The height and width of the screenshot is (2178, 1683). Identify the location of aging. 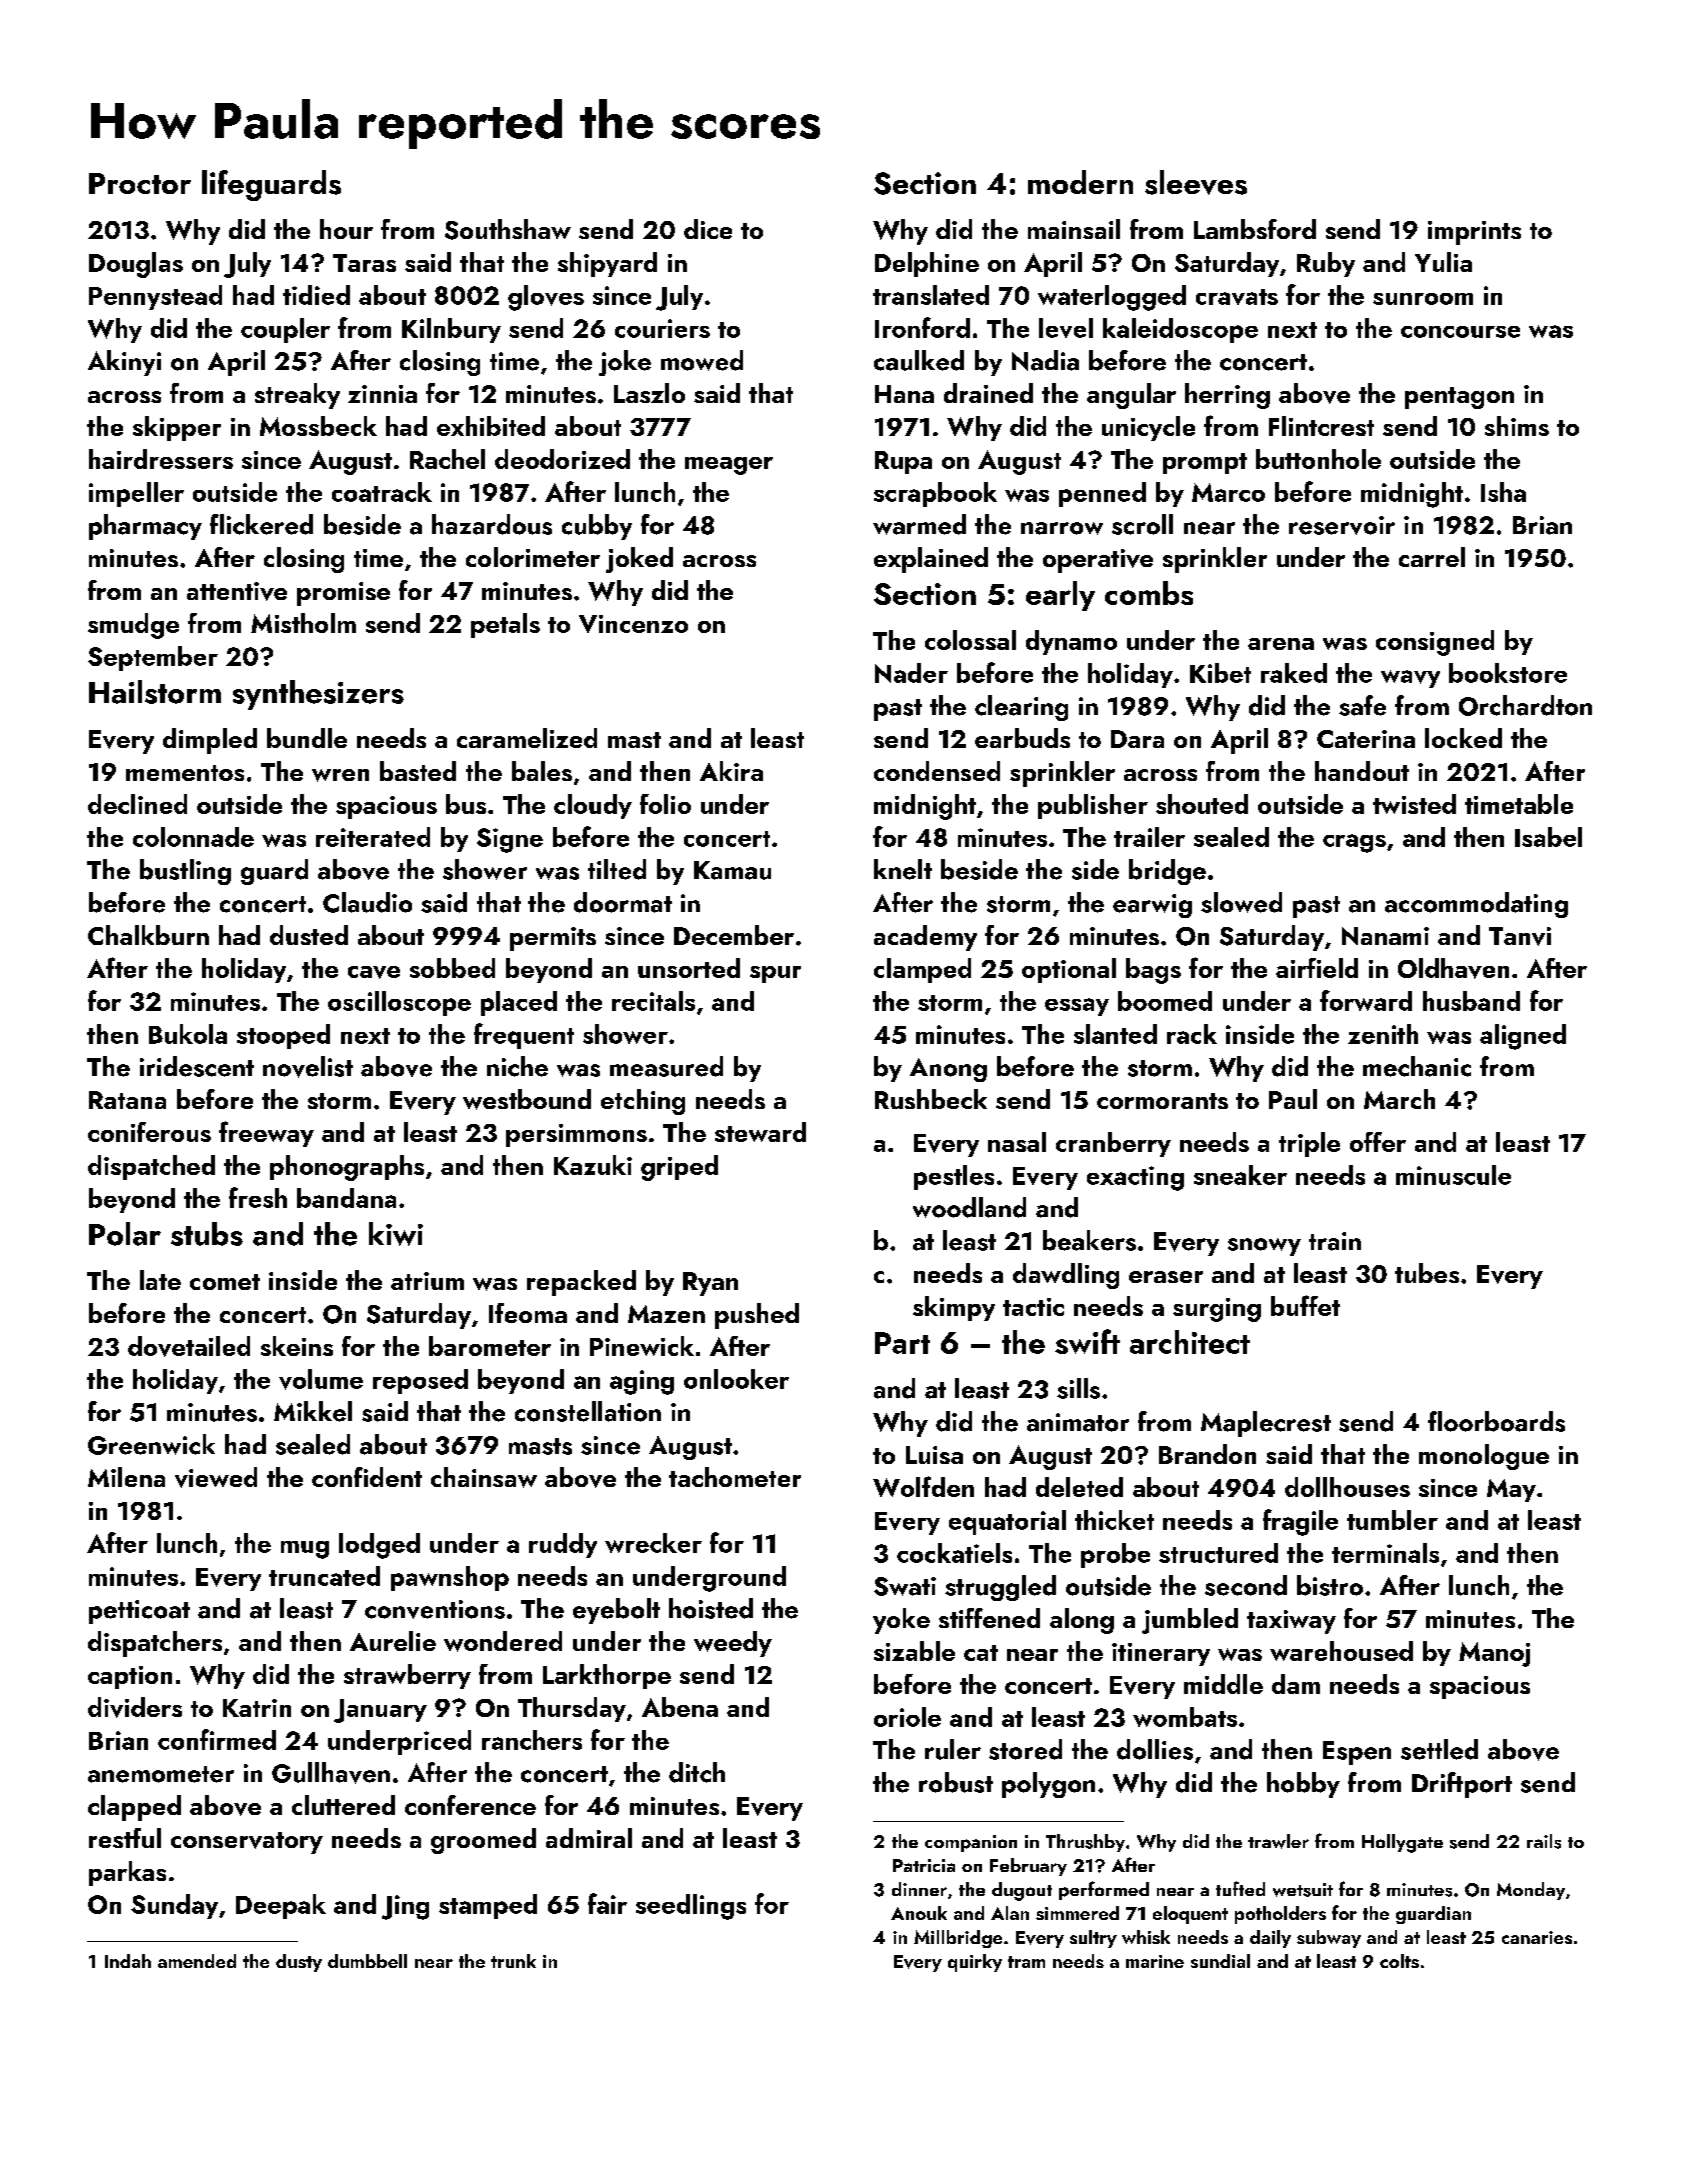
(642, 1382).
